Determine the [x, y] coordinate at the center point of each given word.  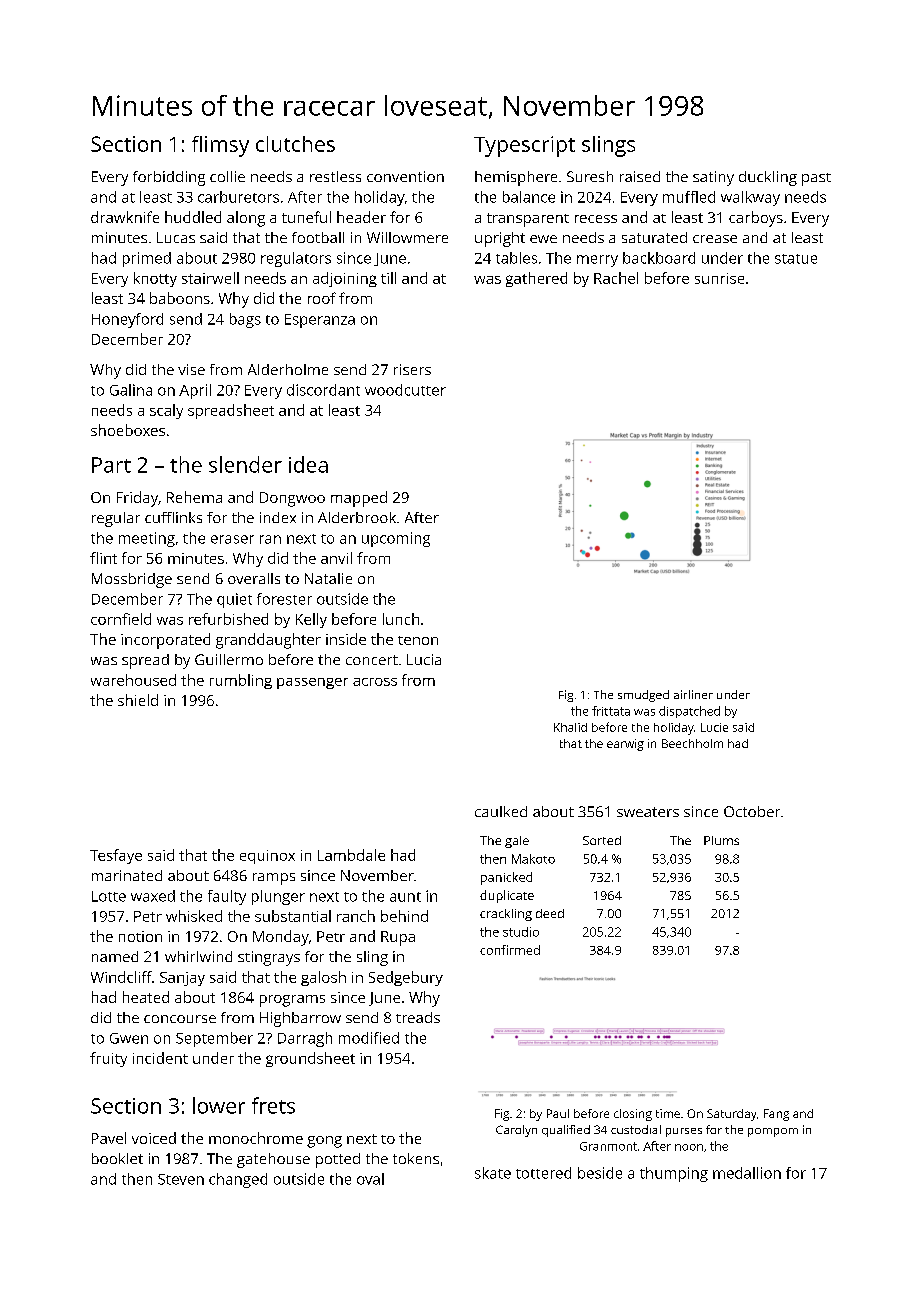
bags [245, 320]
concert [372, 660]
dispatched [689, 712]
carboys [756, 219]
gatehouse [273, 1160]
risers [412, 369]
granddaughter [268, 641]
